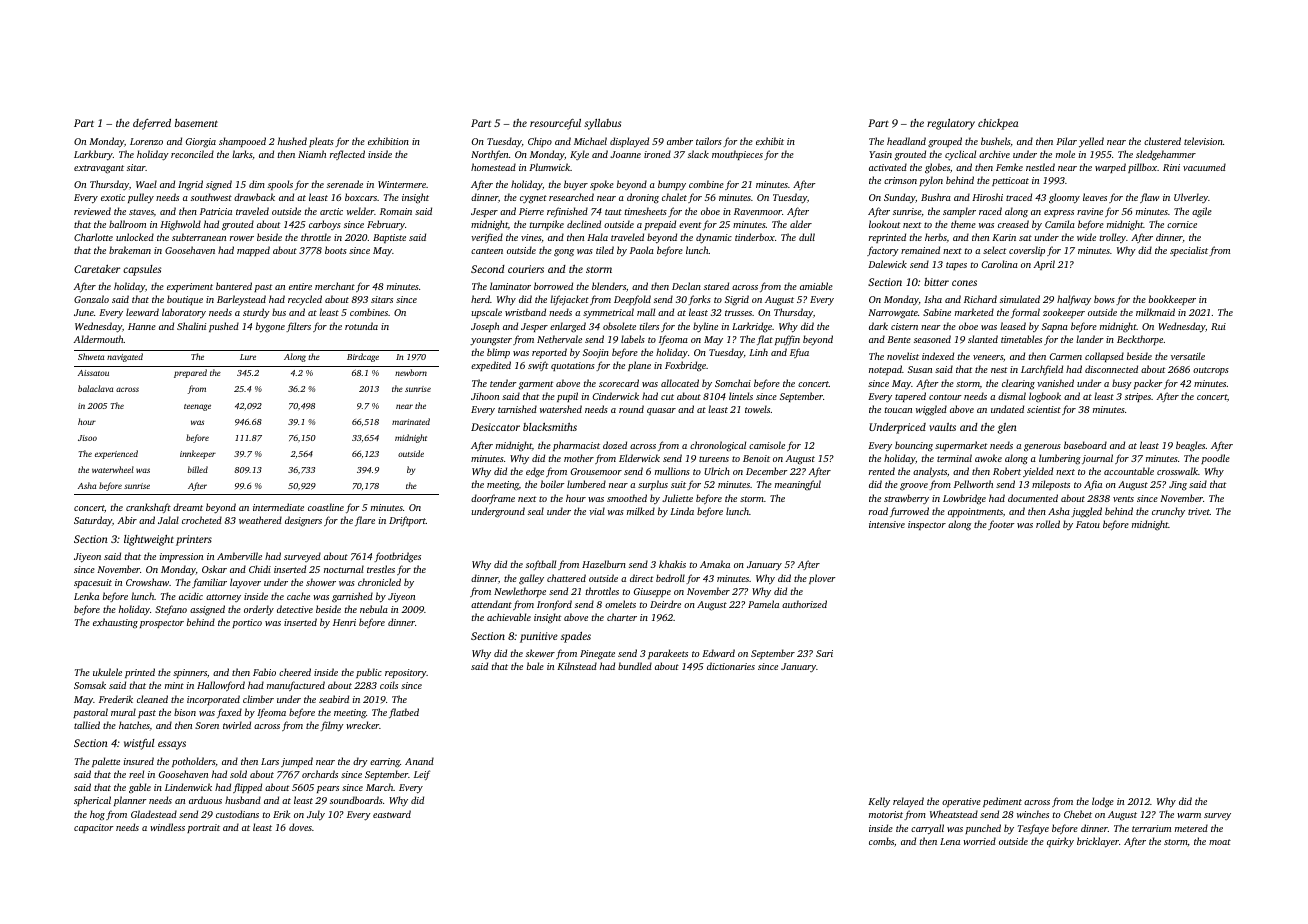  I want to click on Ingrid, so click(190, 185).
